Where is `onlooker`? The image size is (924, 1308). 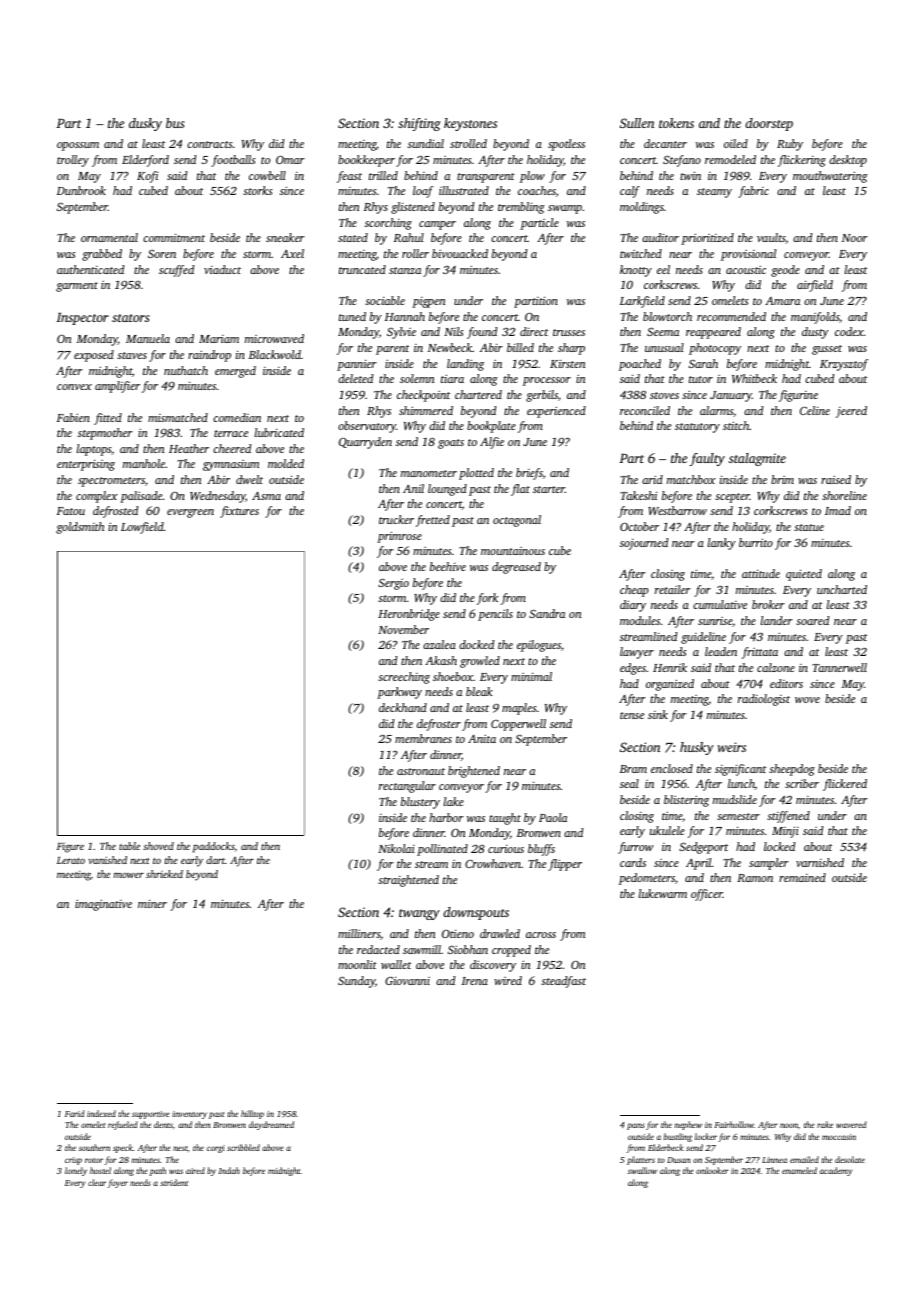
onlooker is located at coordinates (712, 1170).
